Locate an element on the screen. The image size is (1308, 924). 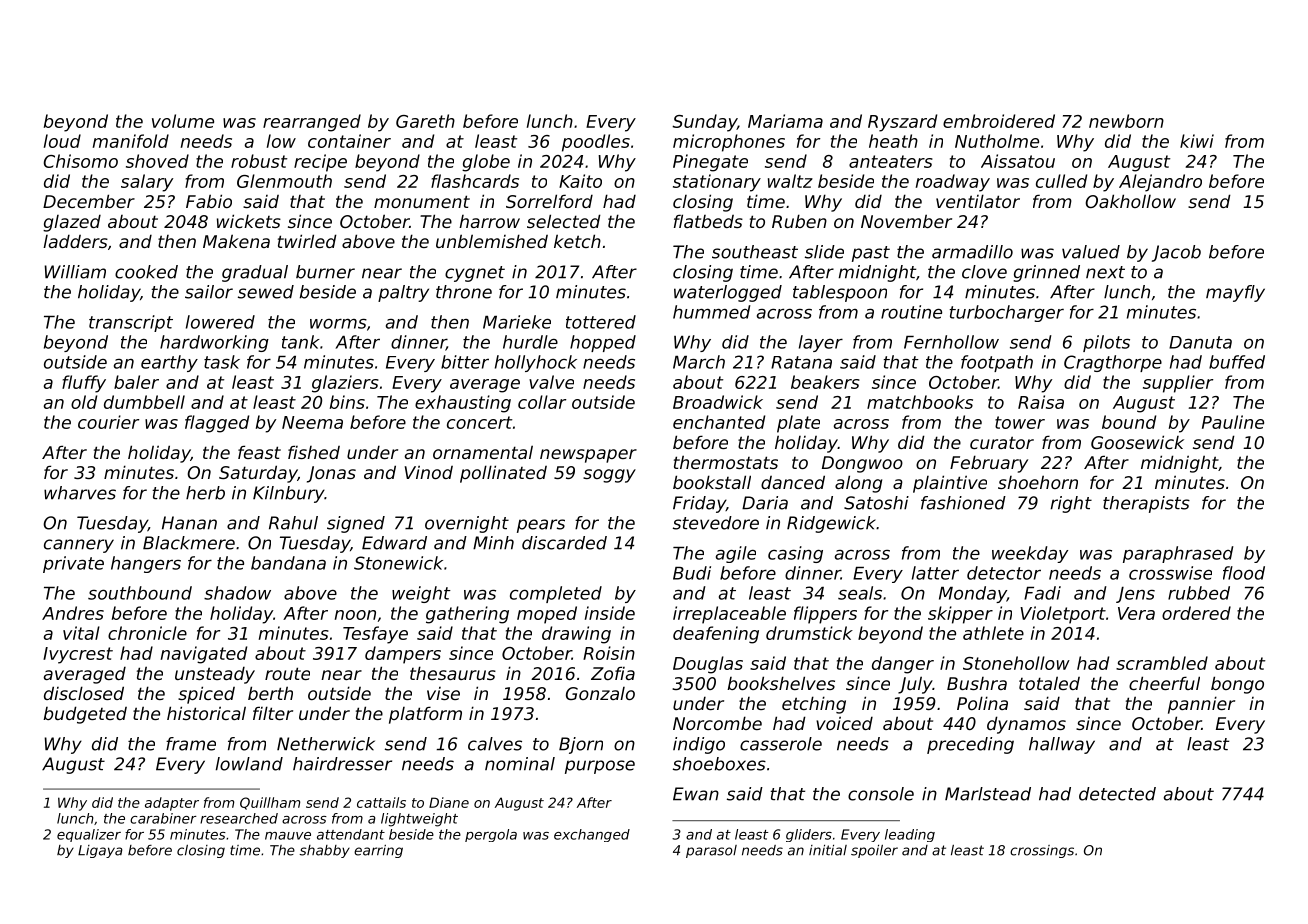
monument is located at coordinates (422, 201).
